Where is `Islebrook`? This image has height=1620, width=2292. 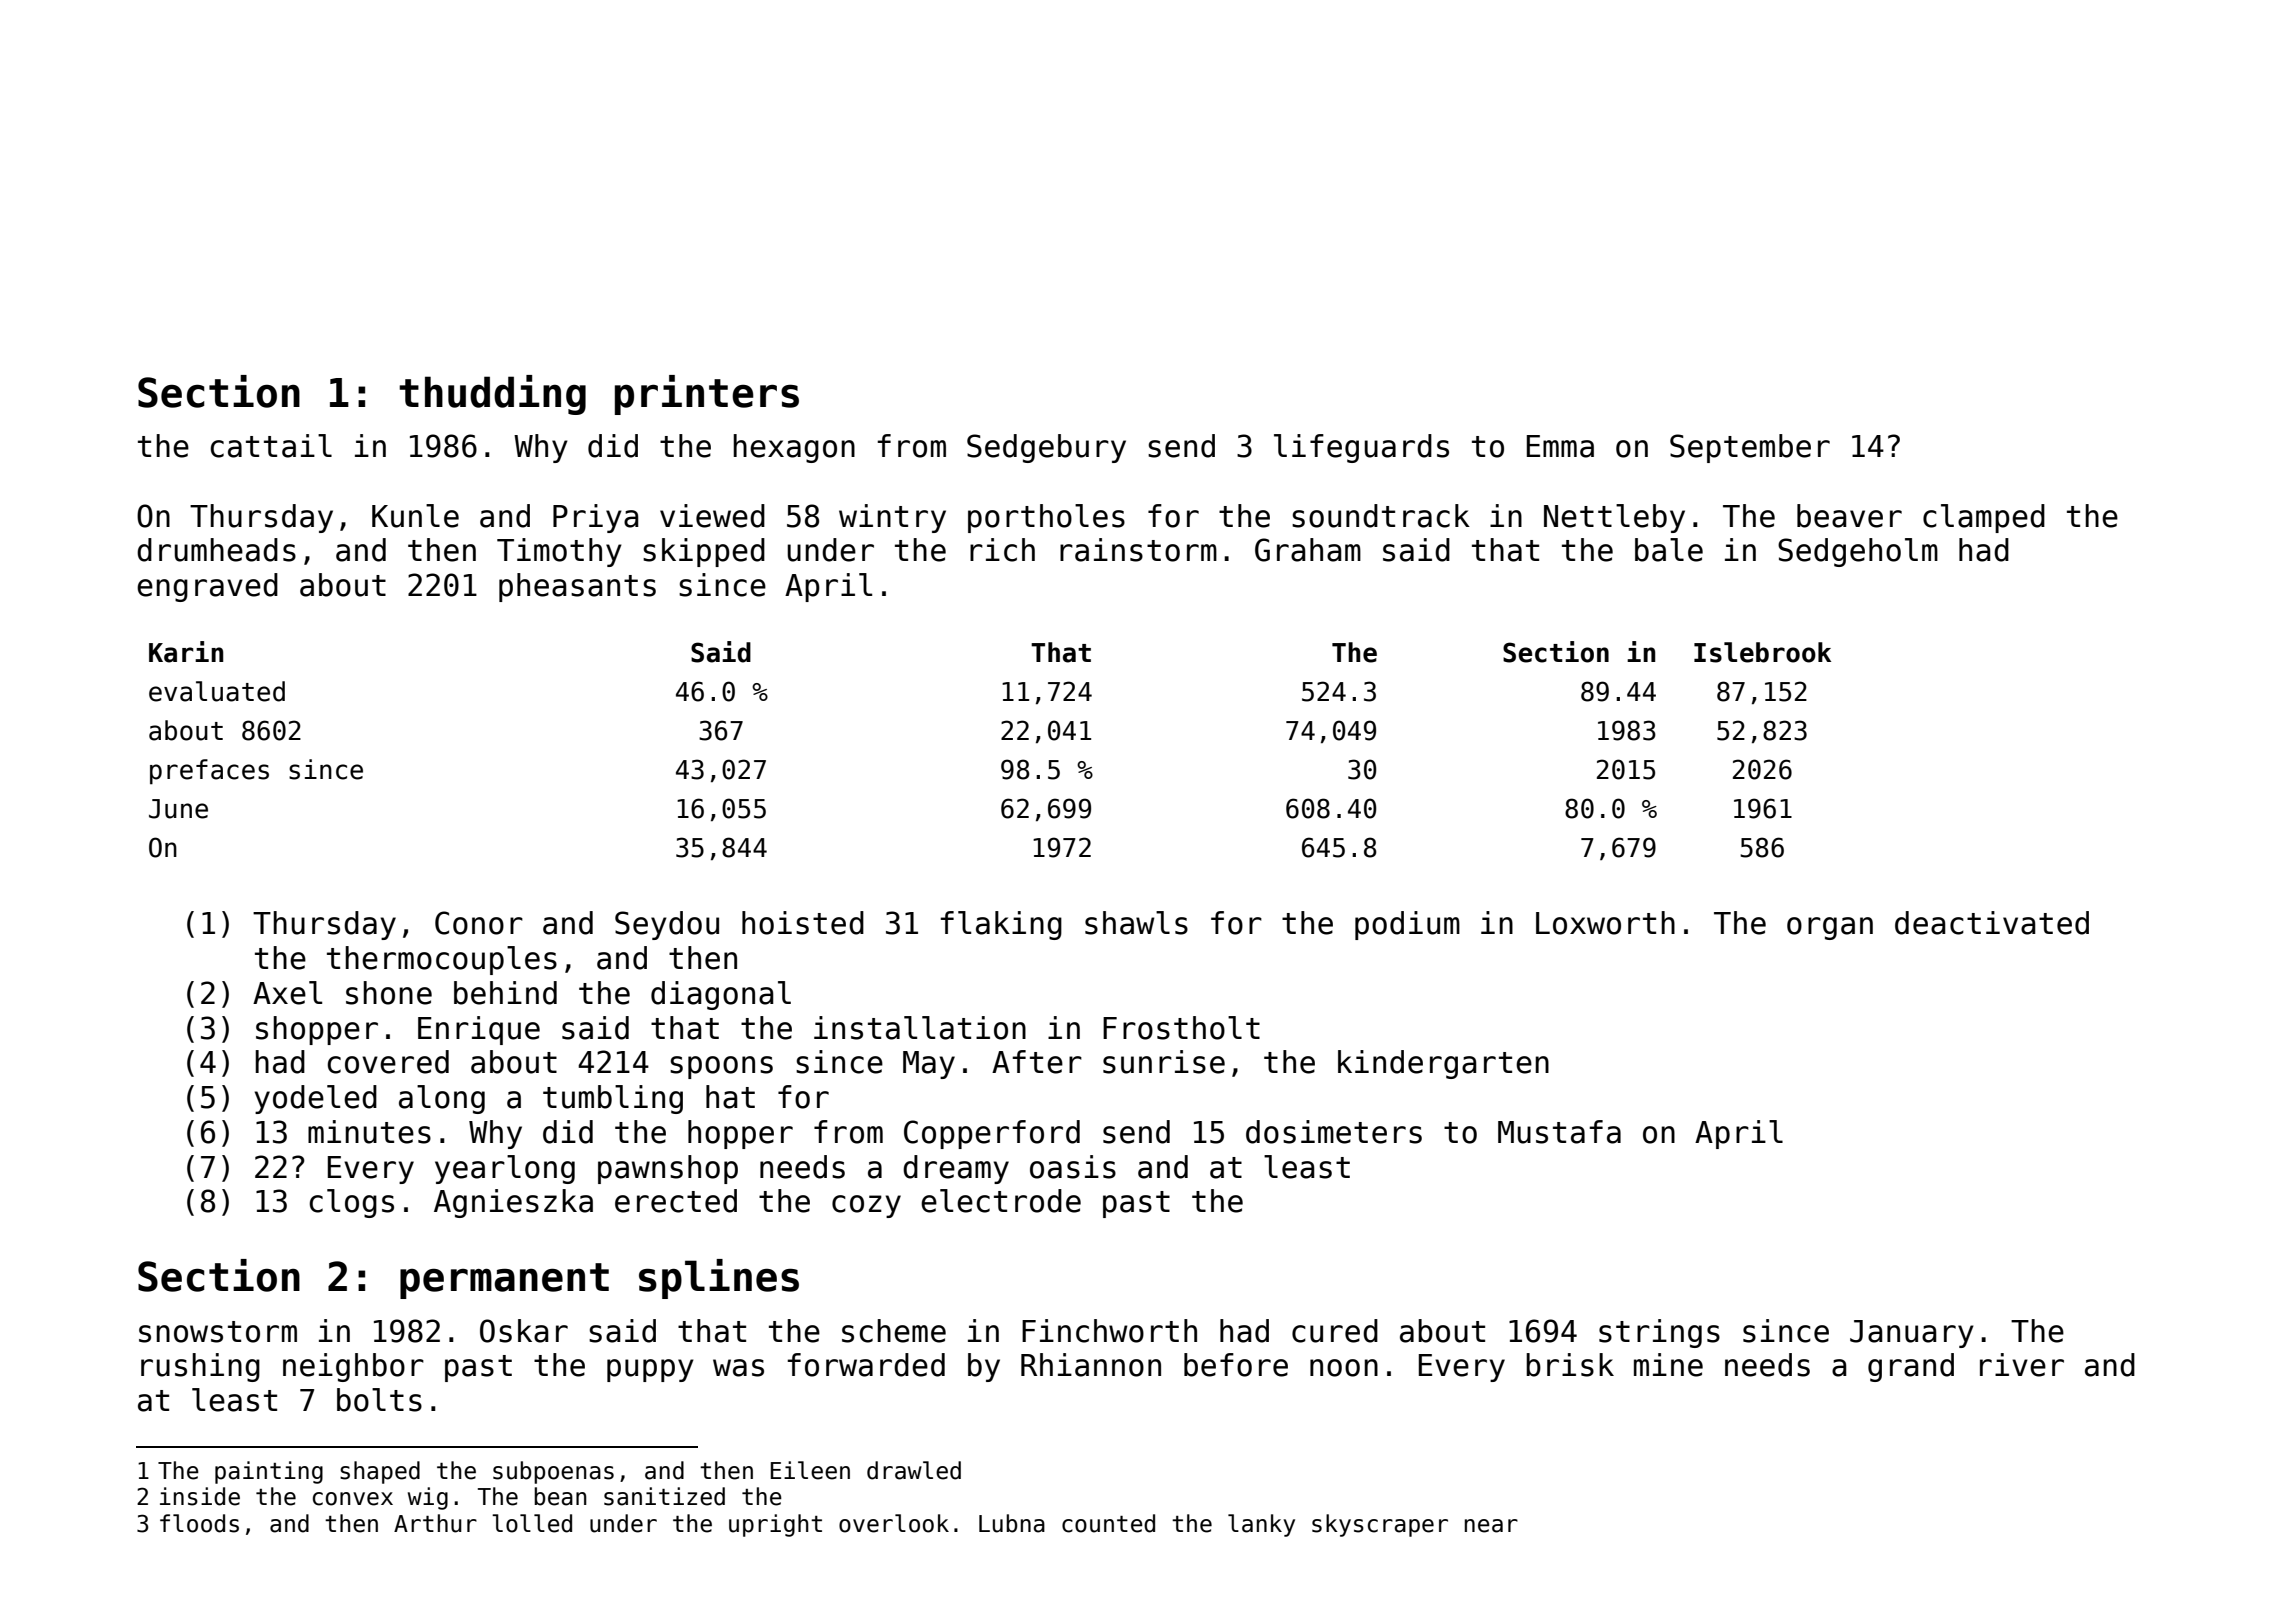
Islebrook is located at coordinates (1762, 652).
